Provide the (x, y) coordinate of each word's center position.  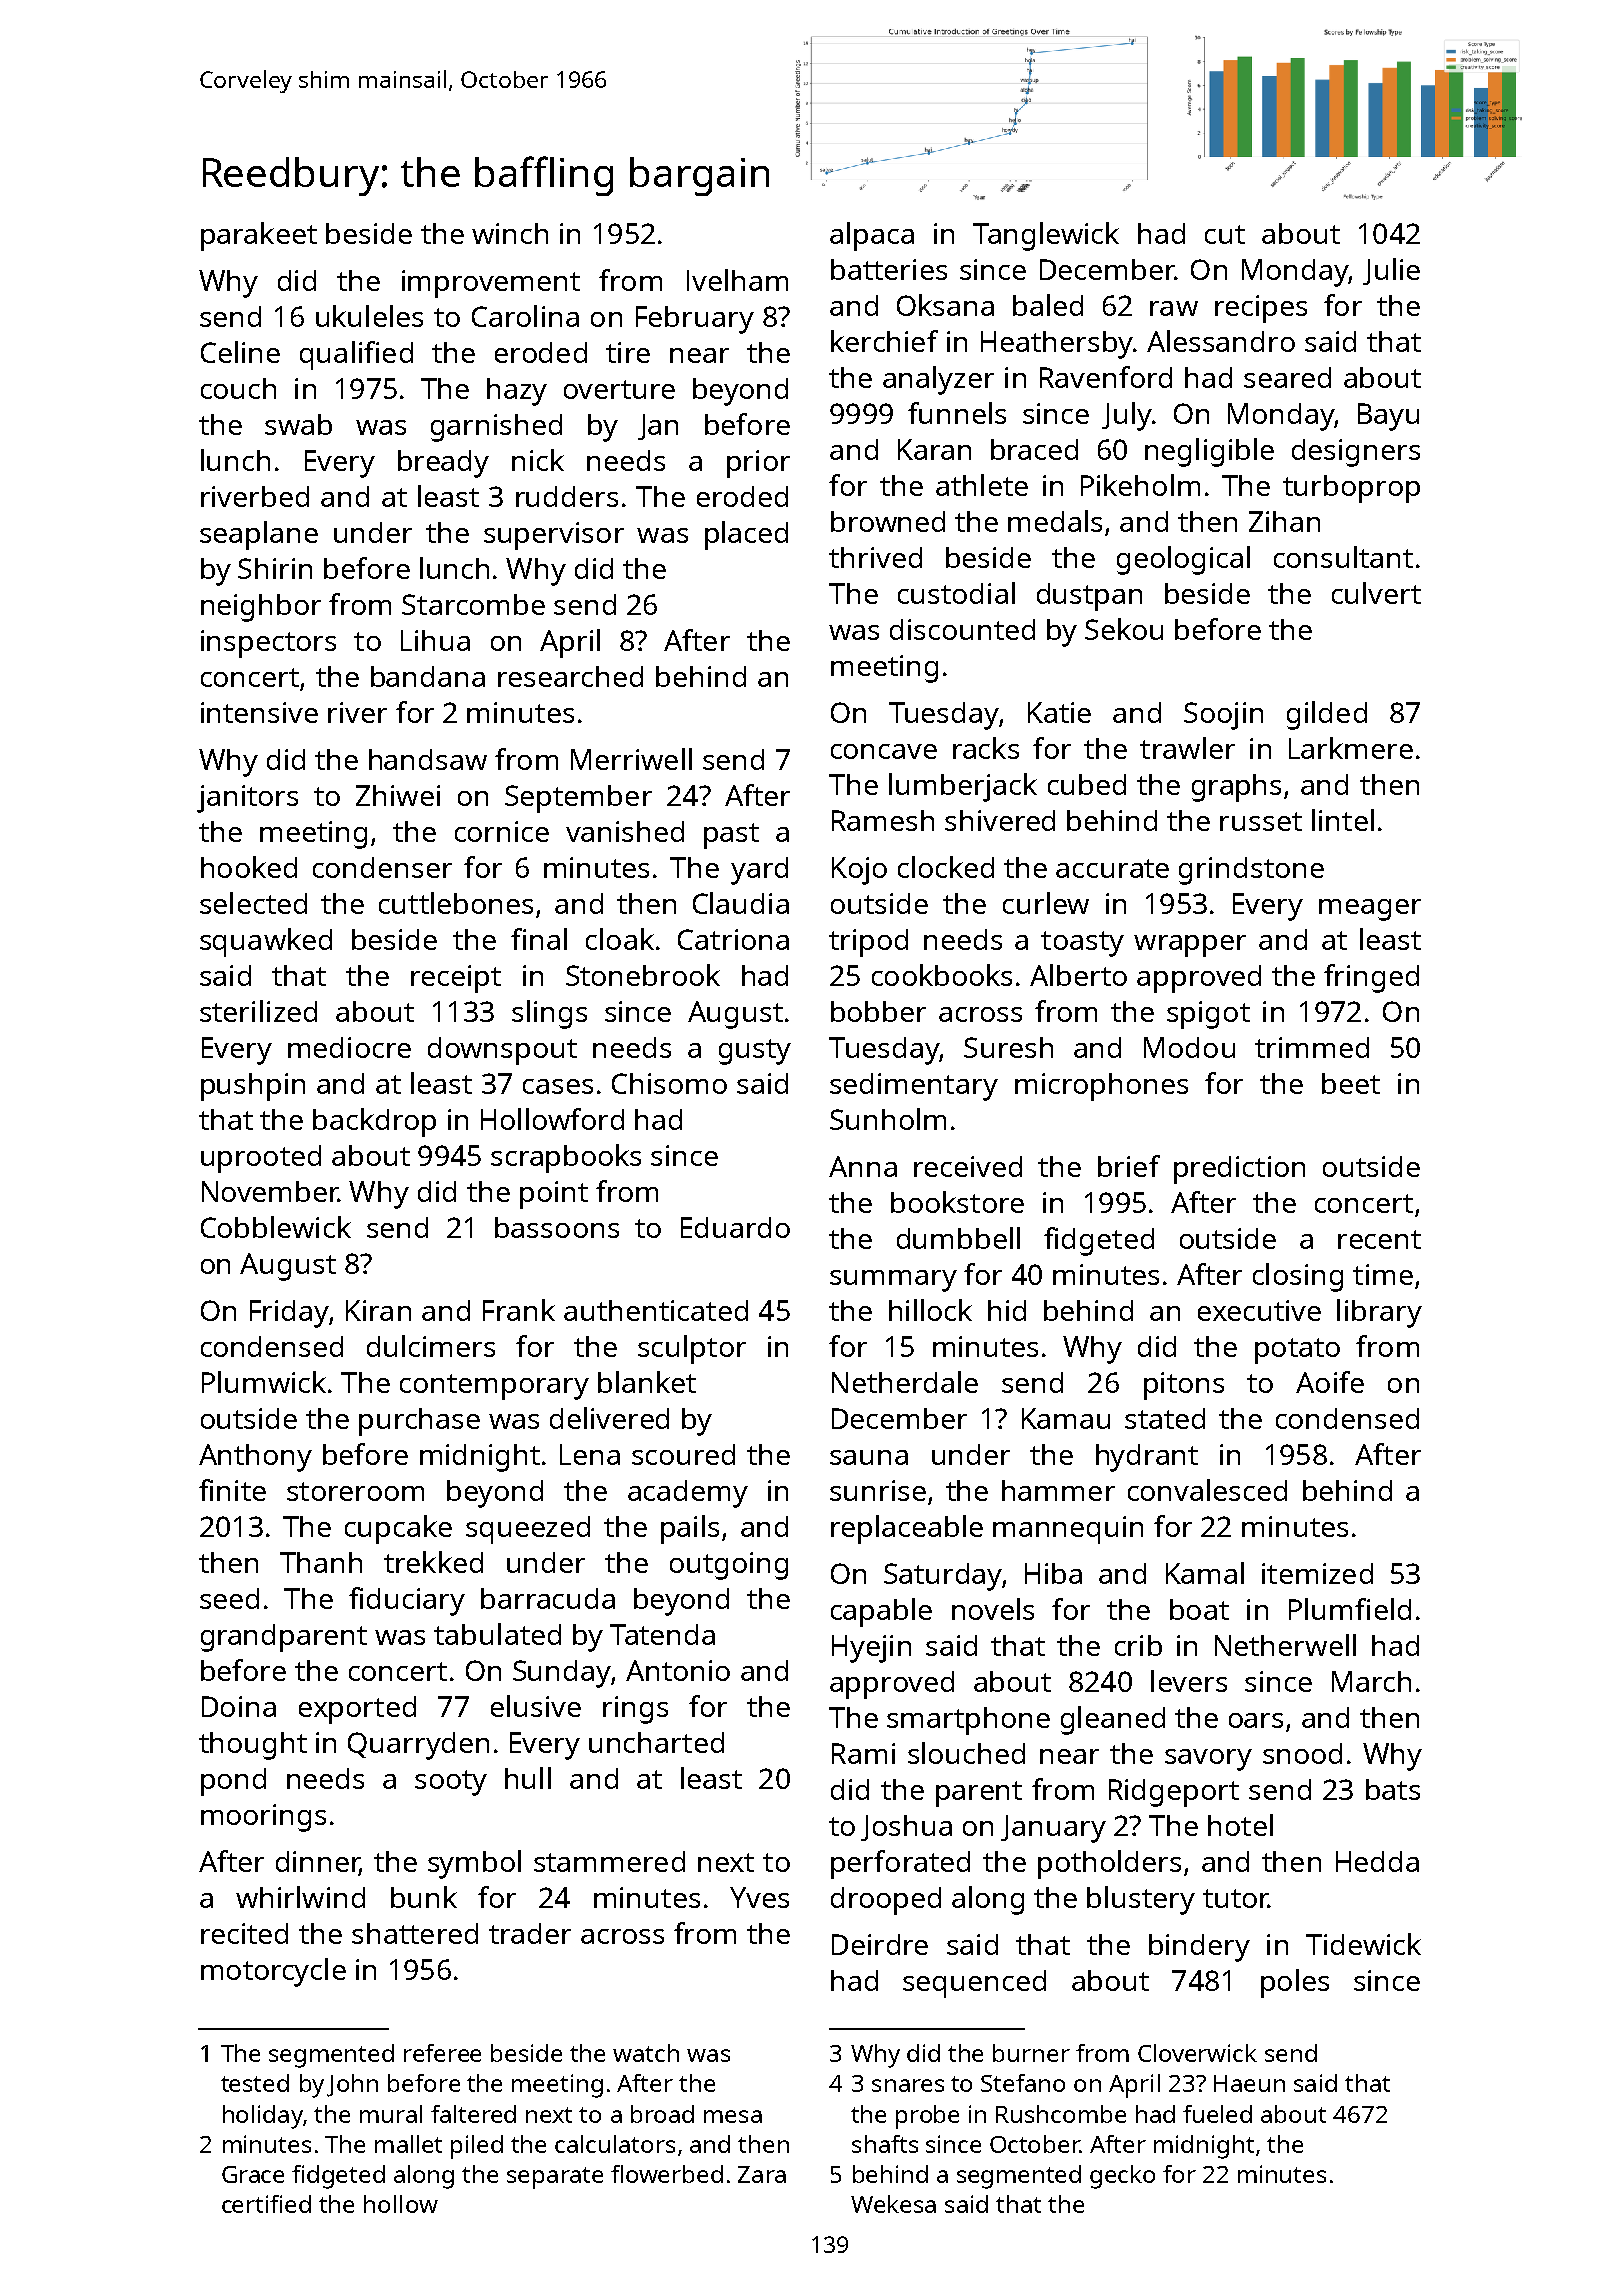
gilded (1327, 715)
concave (884, 751)
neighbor (261, 608)
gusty (755, 1052)
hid (1007, 1310)
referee (442, 2053)
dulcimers (431, 1346)
